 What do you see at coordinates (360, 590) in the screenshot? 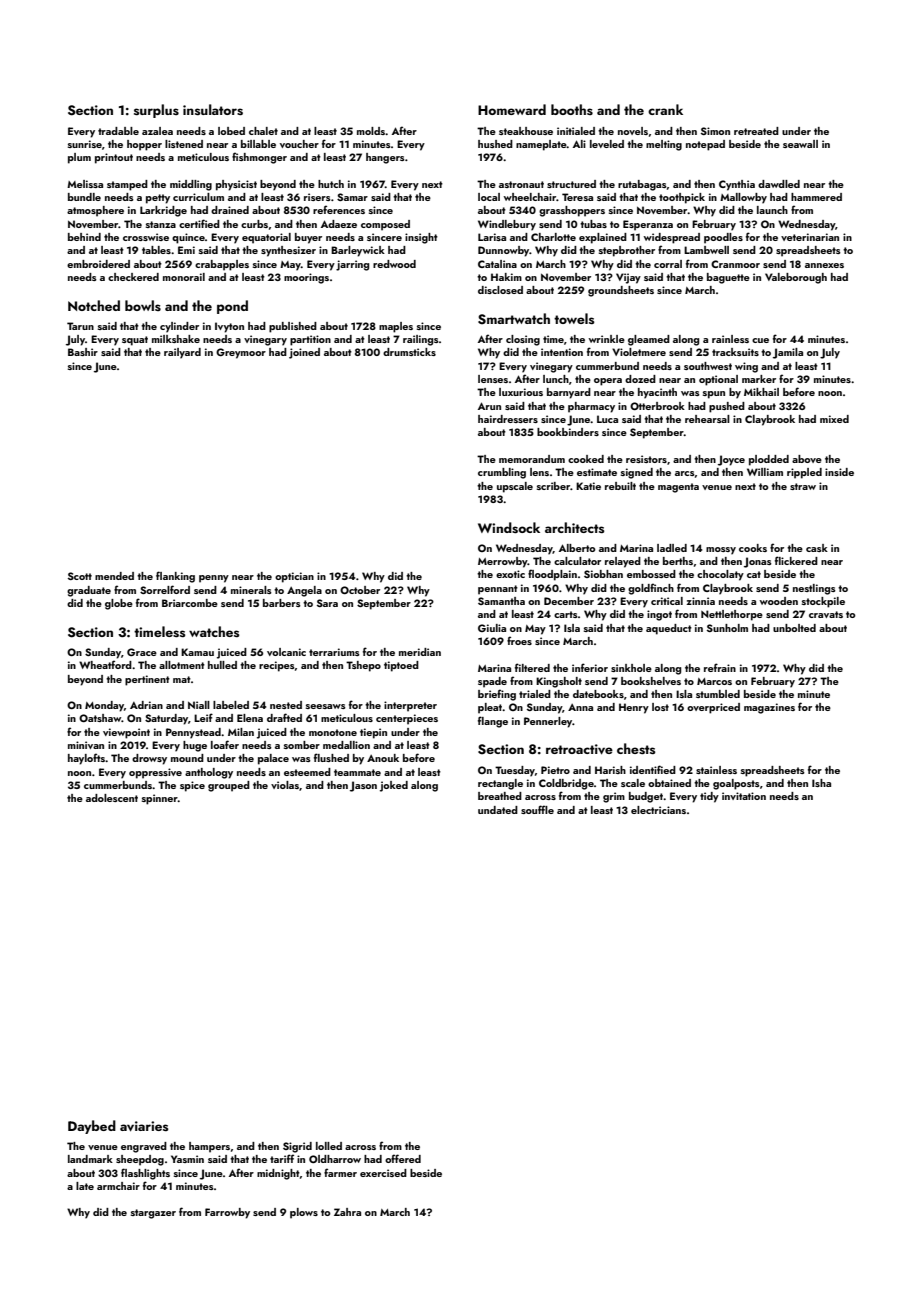
I see `October` at bounding box center [360, 590].
